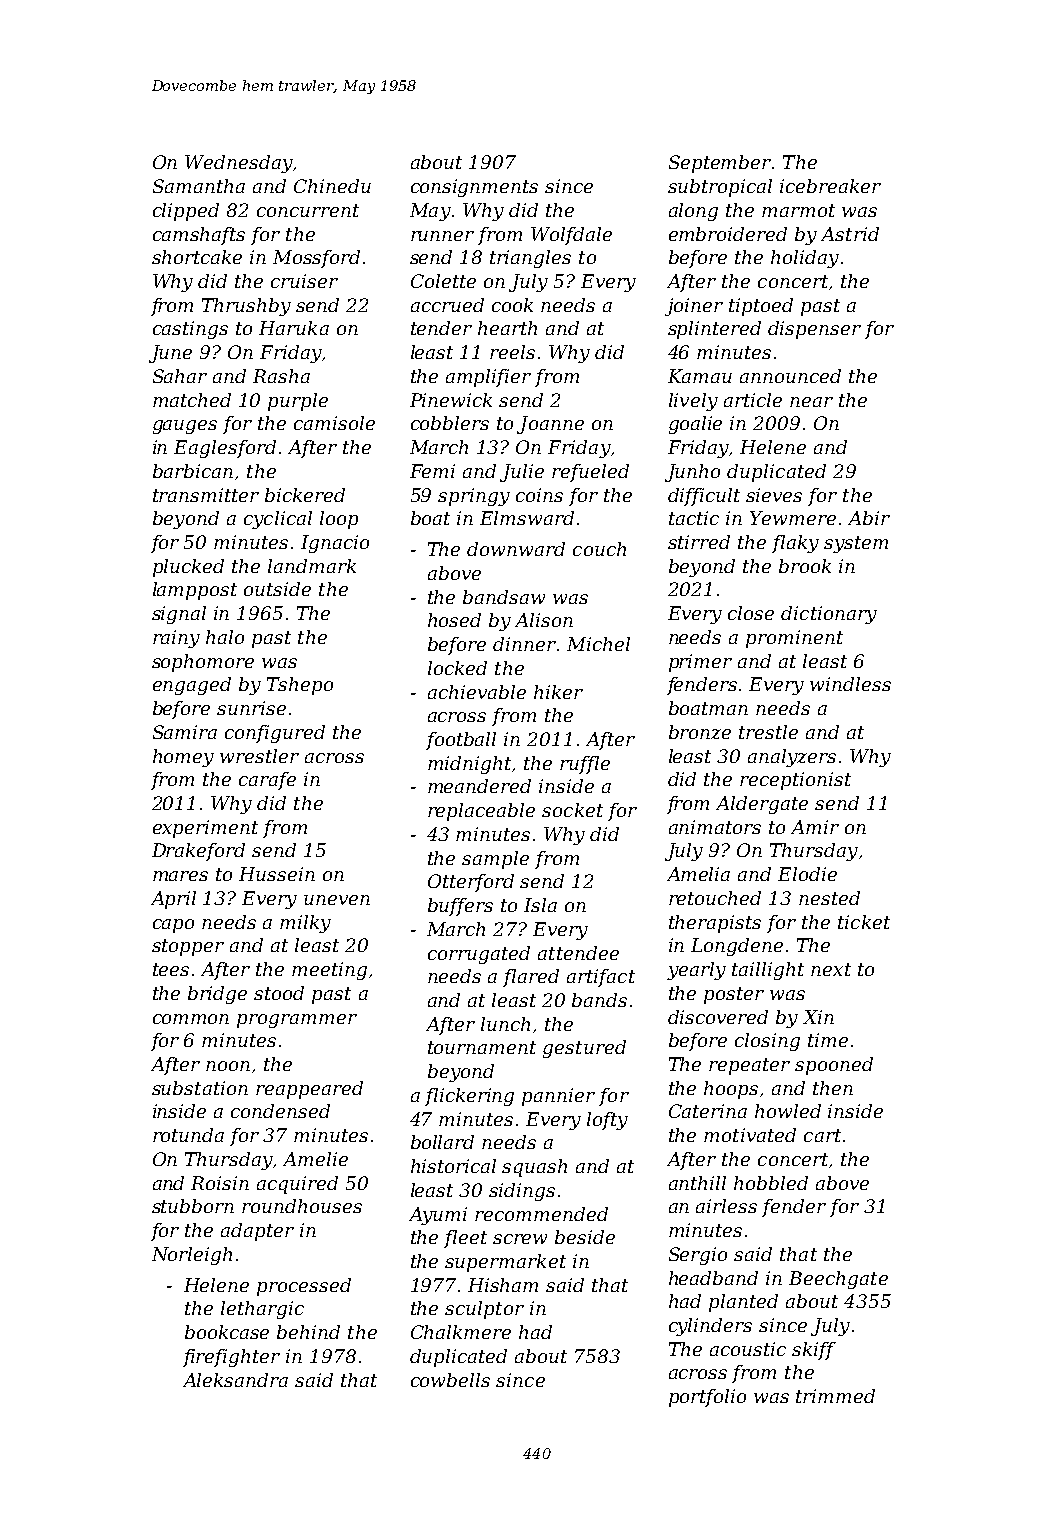 Image resolution: width=1046 pixels, height=1515 pixels. What do you see at coordinates (714, 330) in the screenshot?
I see `splintered` at bounding box center [714, 330].
